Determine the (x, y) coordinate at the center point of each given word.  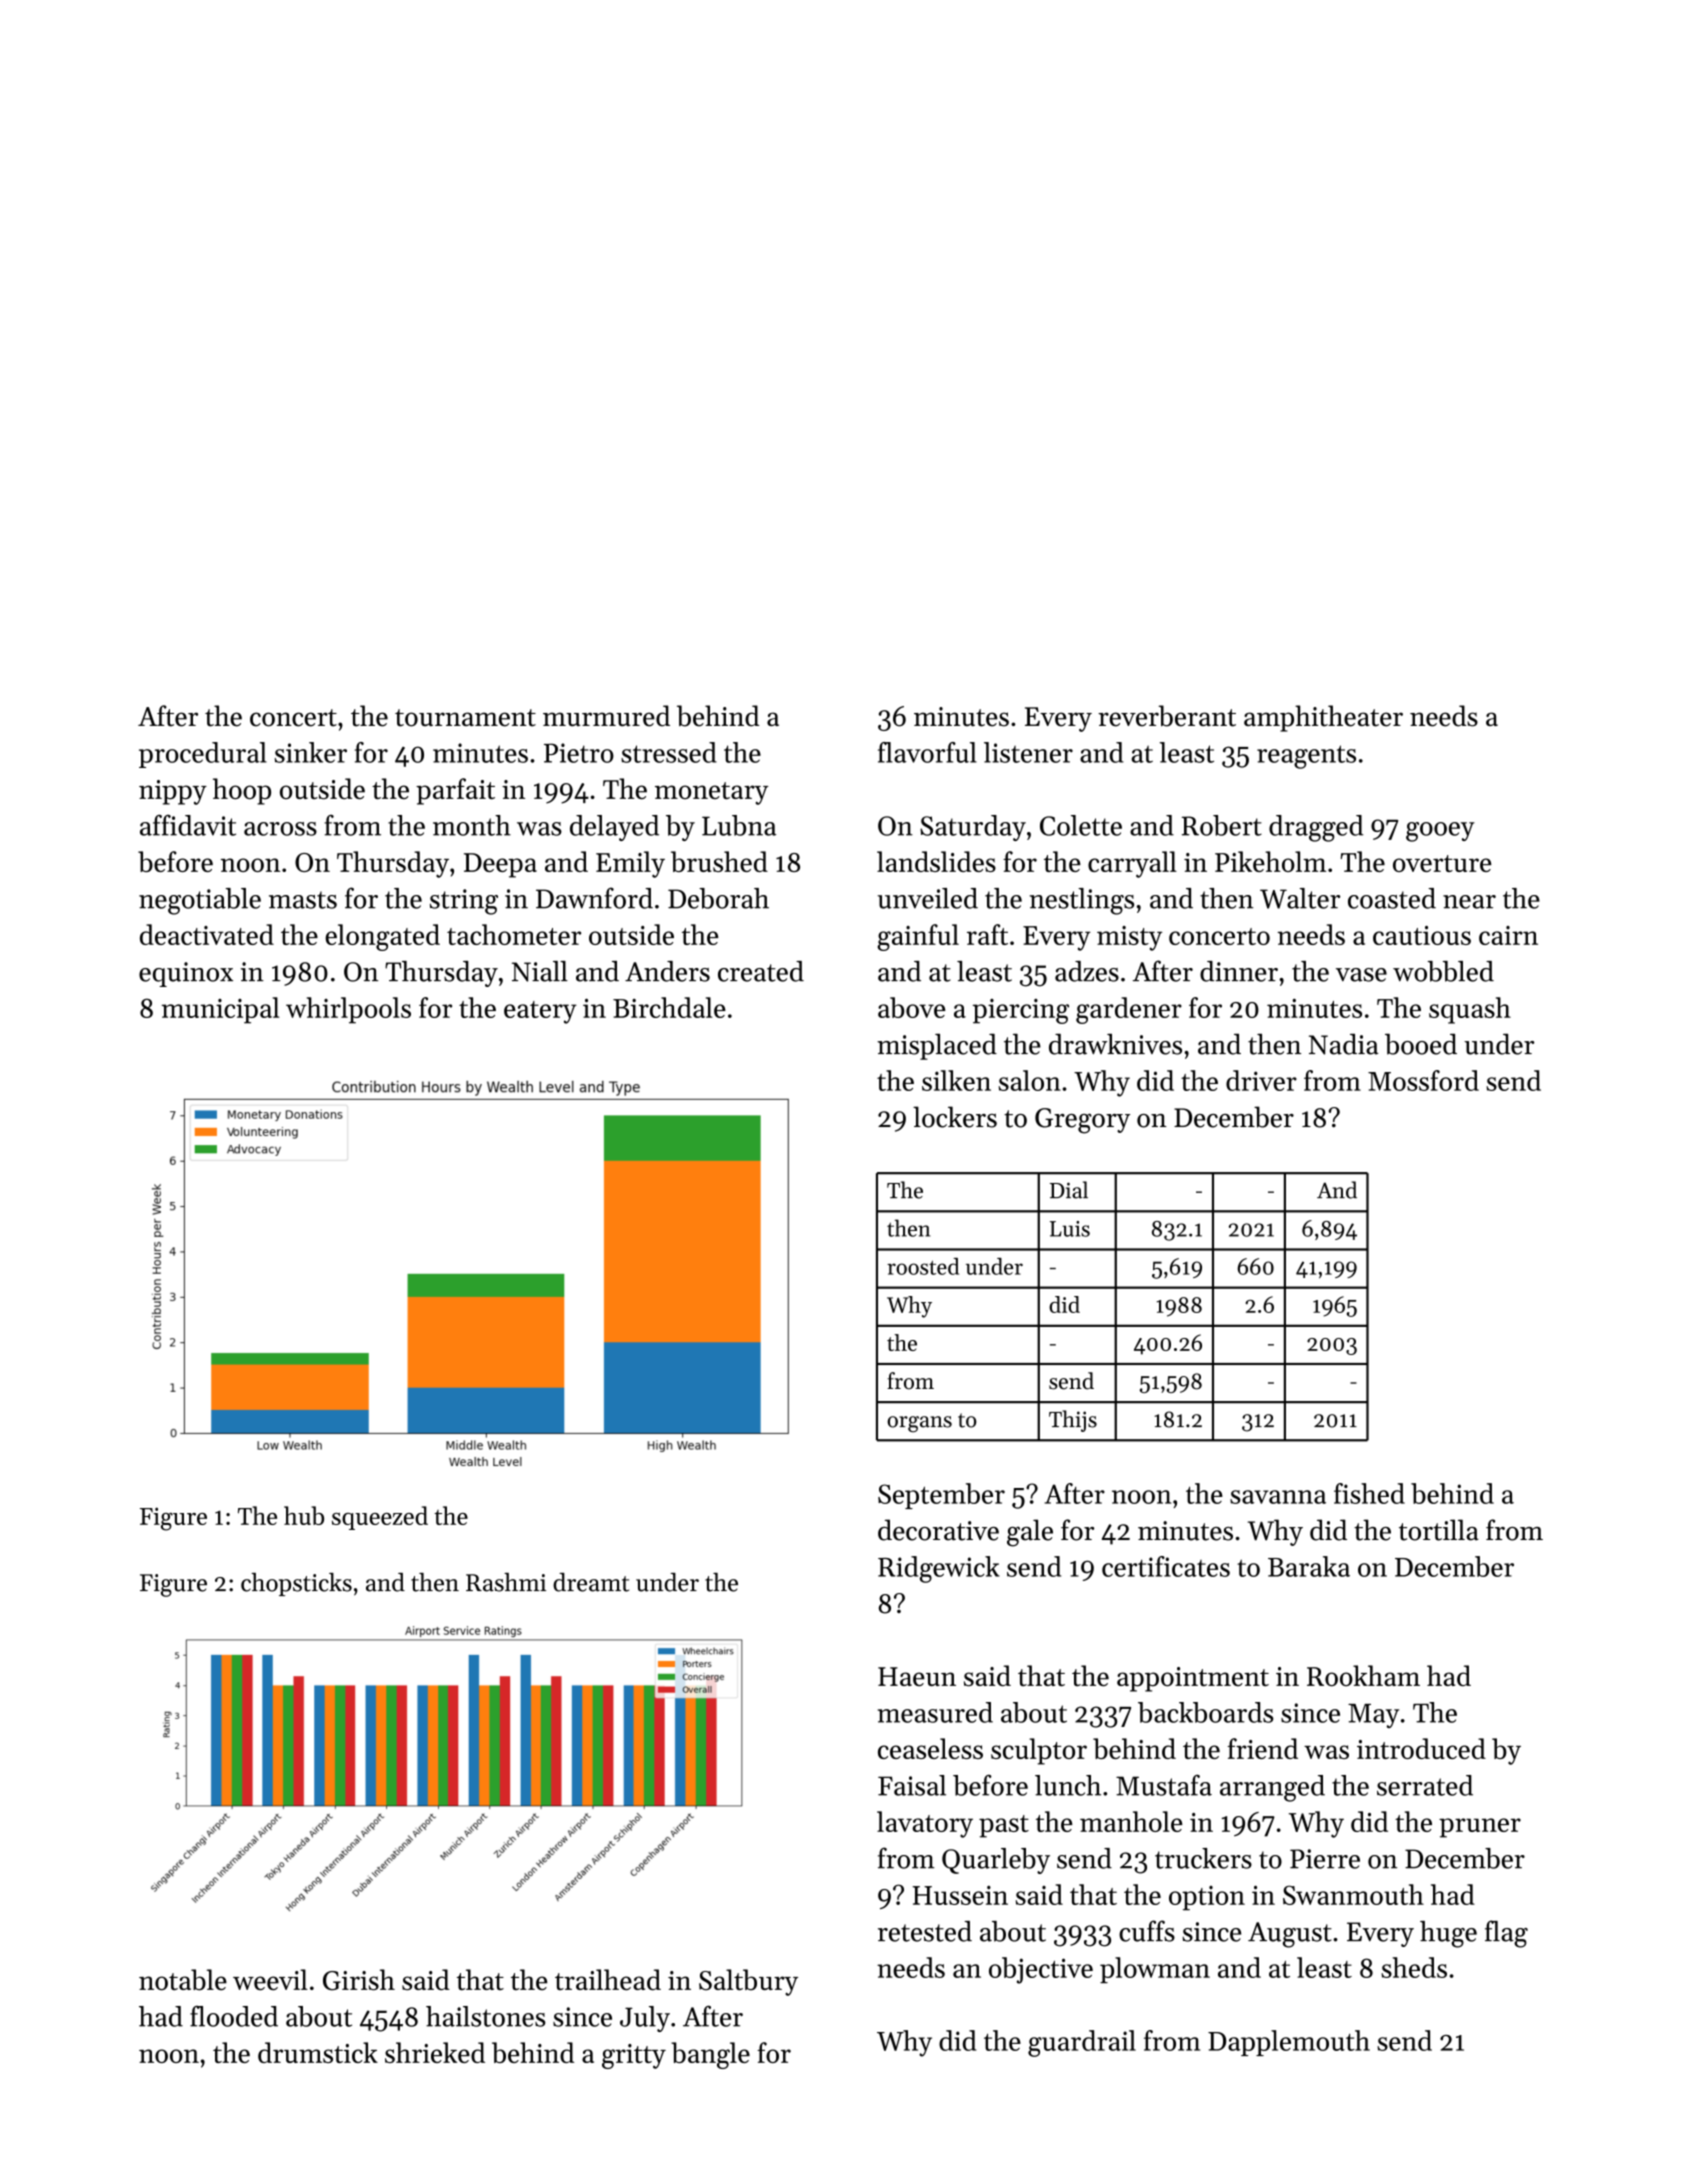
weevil (270, 1979)
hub (304, 1515)
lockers (955, 1117)
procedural (203, 755)
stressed (669, 752)
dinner (1239, 971)
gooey (1440, 832)
